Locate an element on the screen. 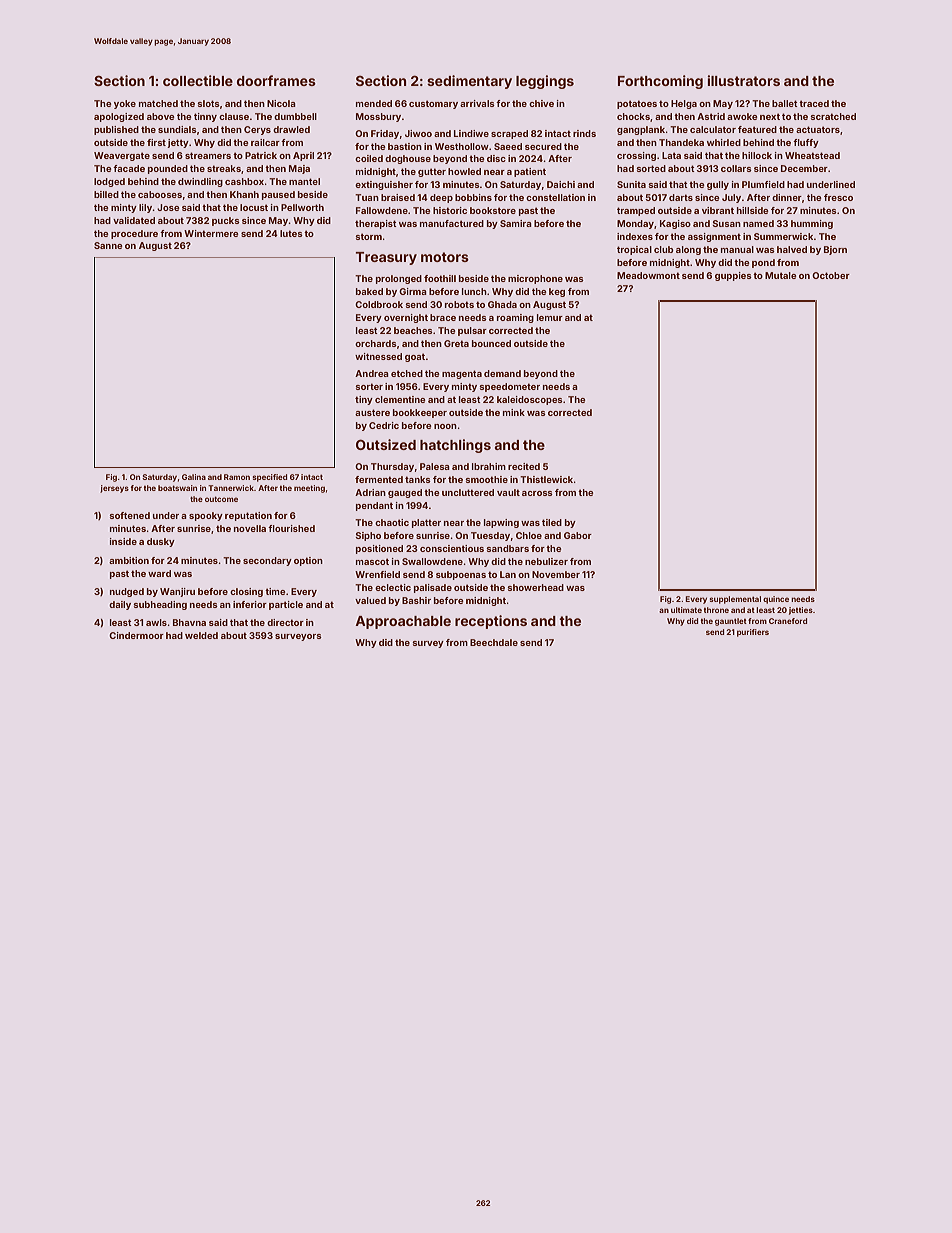 This screenshot has width=952, height=1233. motors is located at coordinates (445, 257).
